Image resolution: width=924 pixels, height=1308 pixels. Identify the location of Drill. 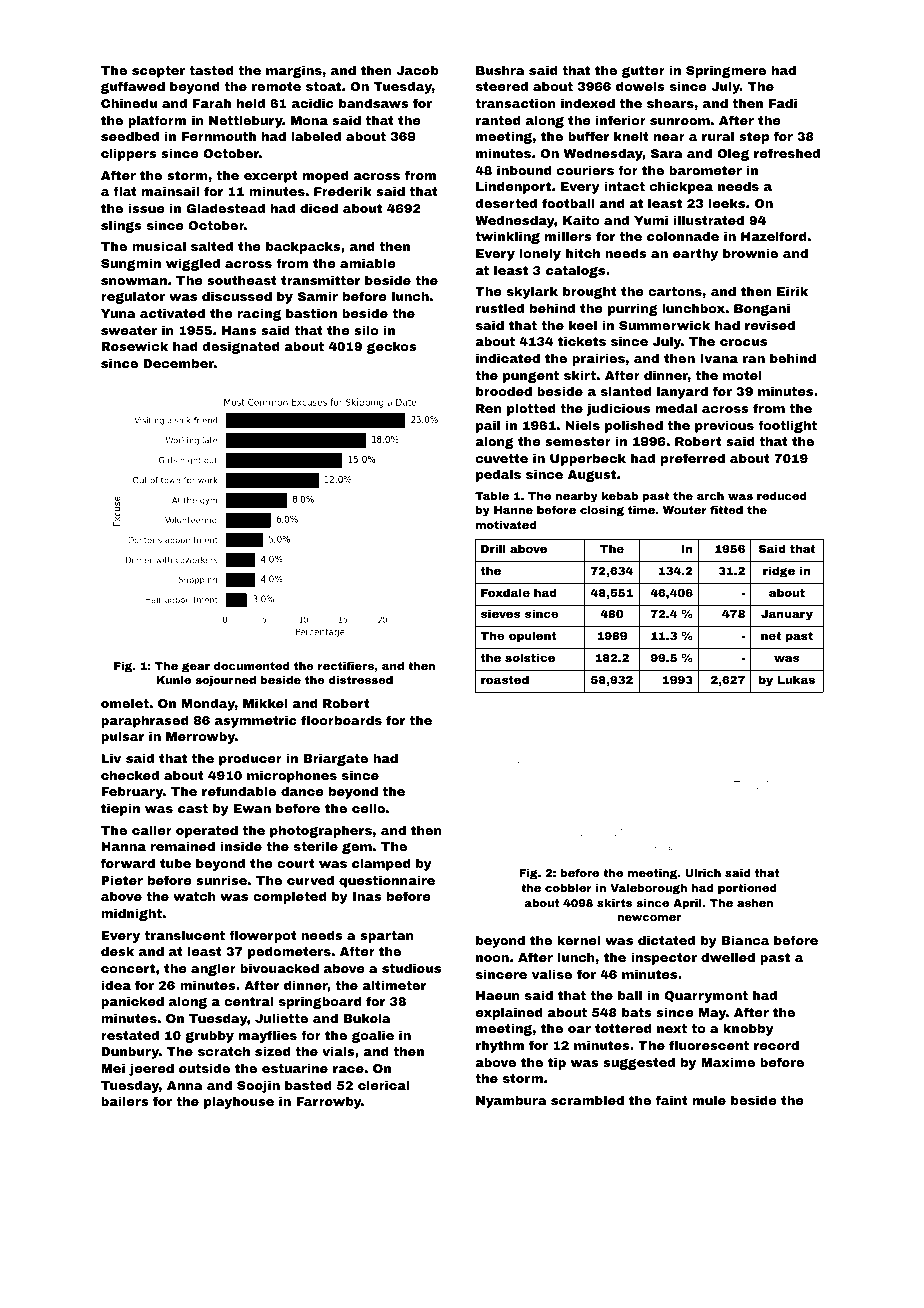
(493, 548).
